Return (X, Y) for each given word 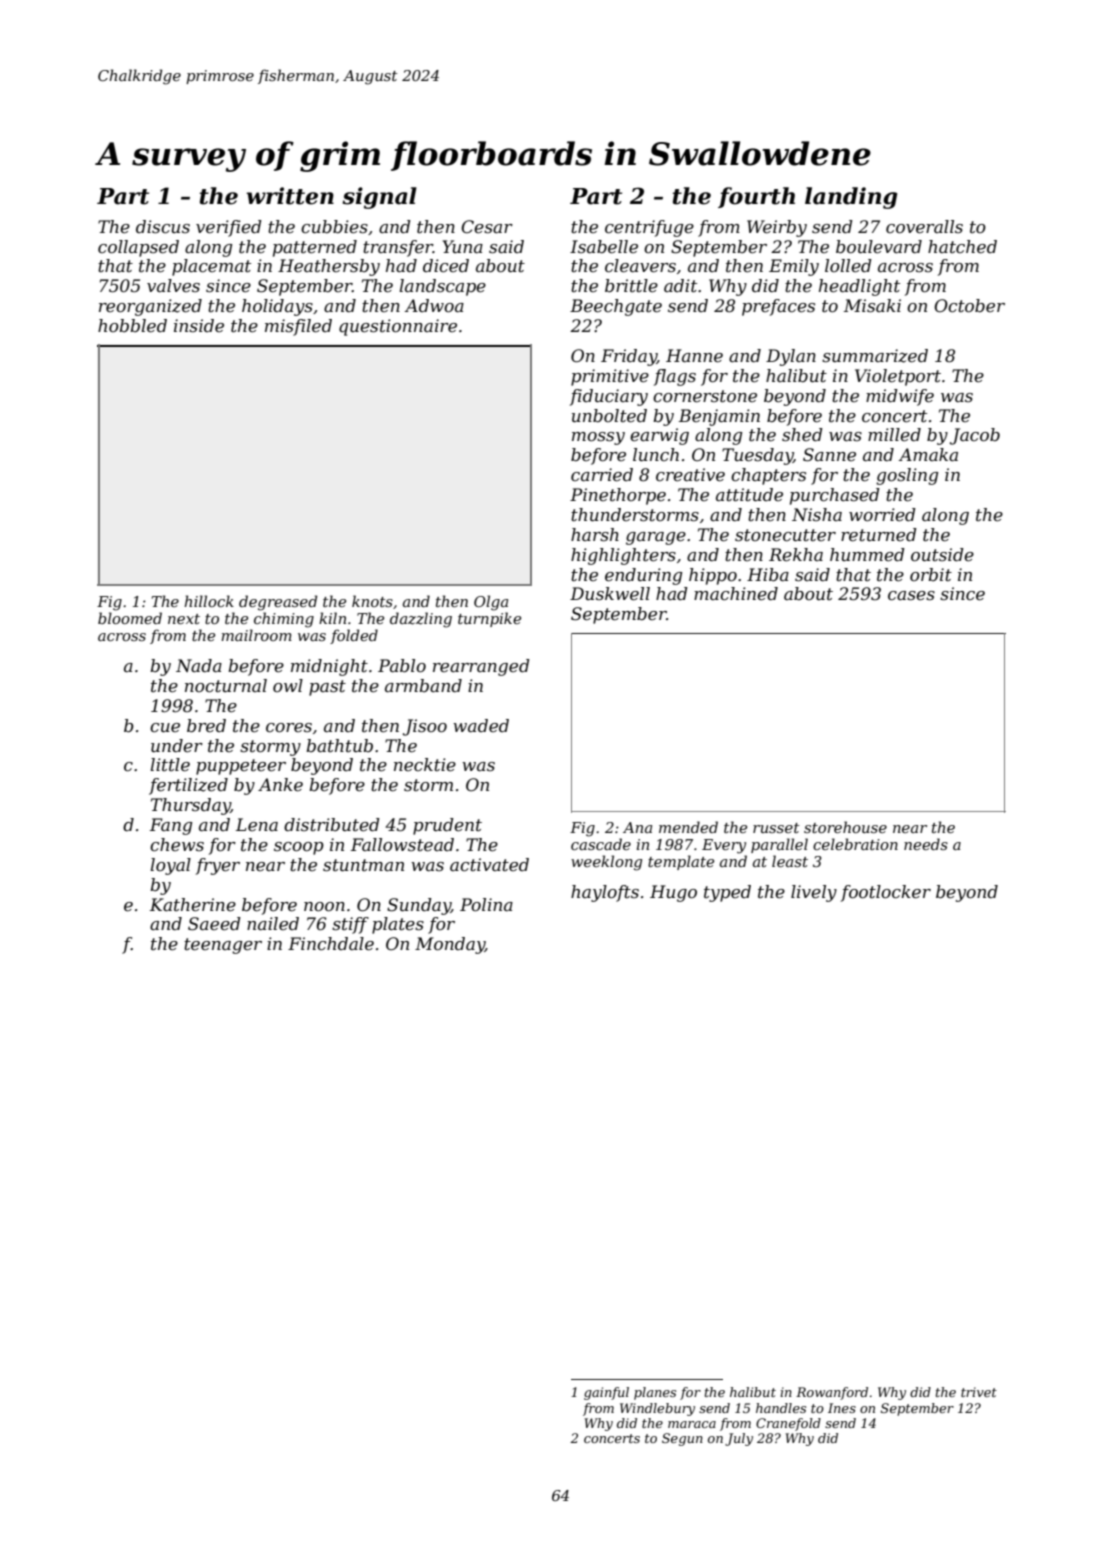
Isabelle (604, 247)
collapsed (138, 248)
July (739, 1439)
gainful (606, 1393)
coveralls (924, 227)
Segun (682, 1439)
